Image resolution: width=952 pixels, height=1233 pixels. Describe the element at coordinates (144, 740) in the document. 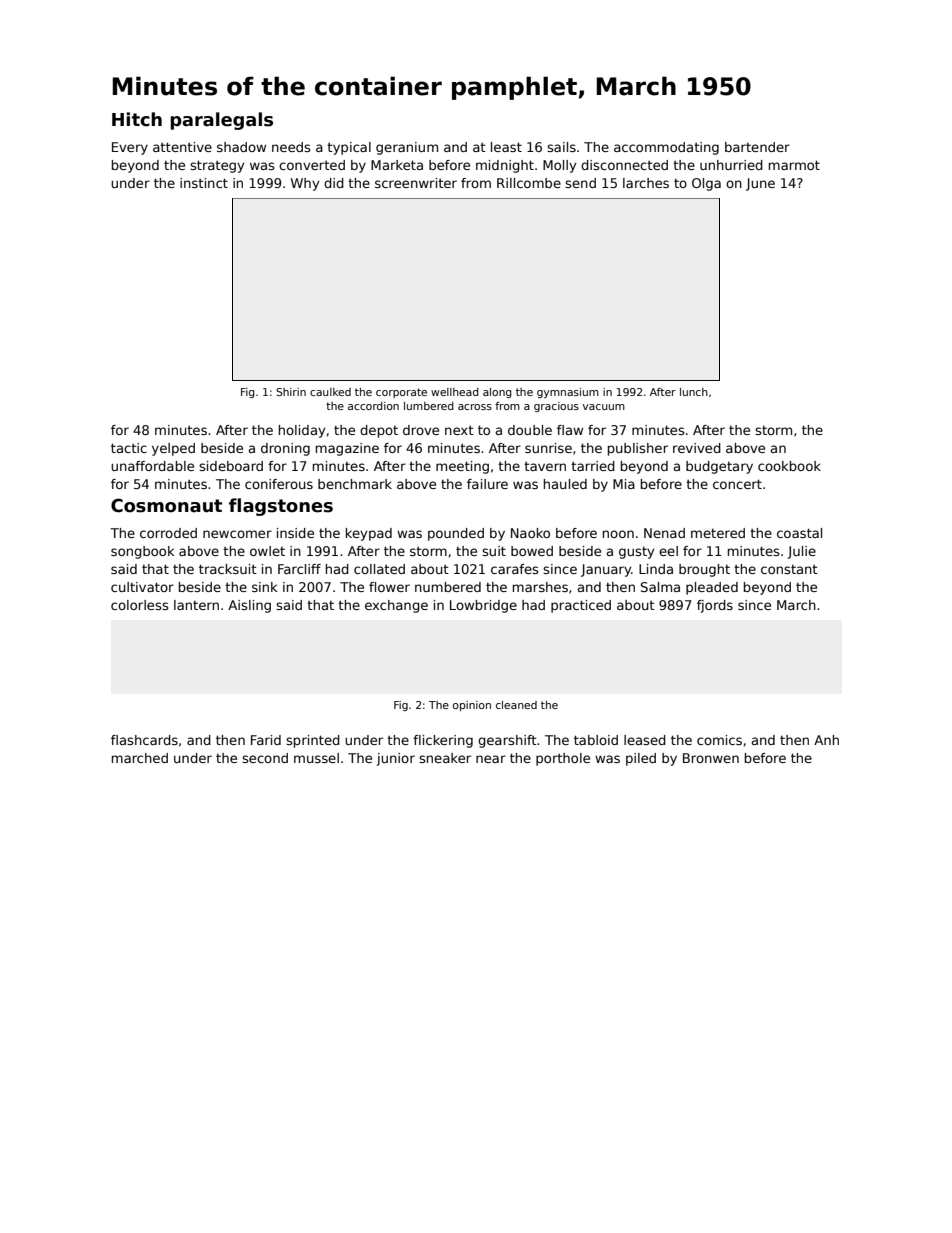

I see `flashcards` at that location.
